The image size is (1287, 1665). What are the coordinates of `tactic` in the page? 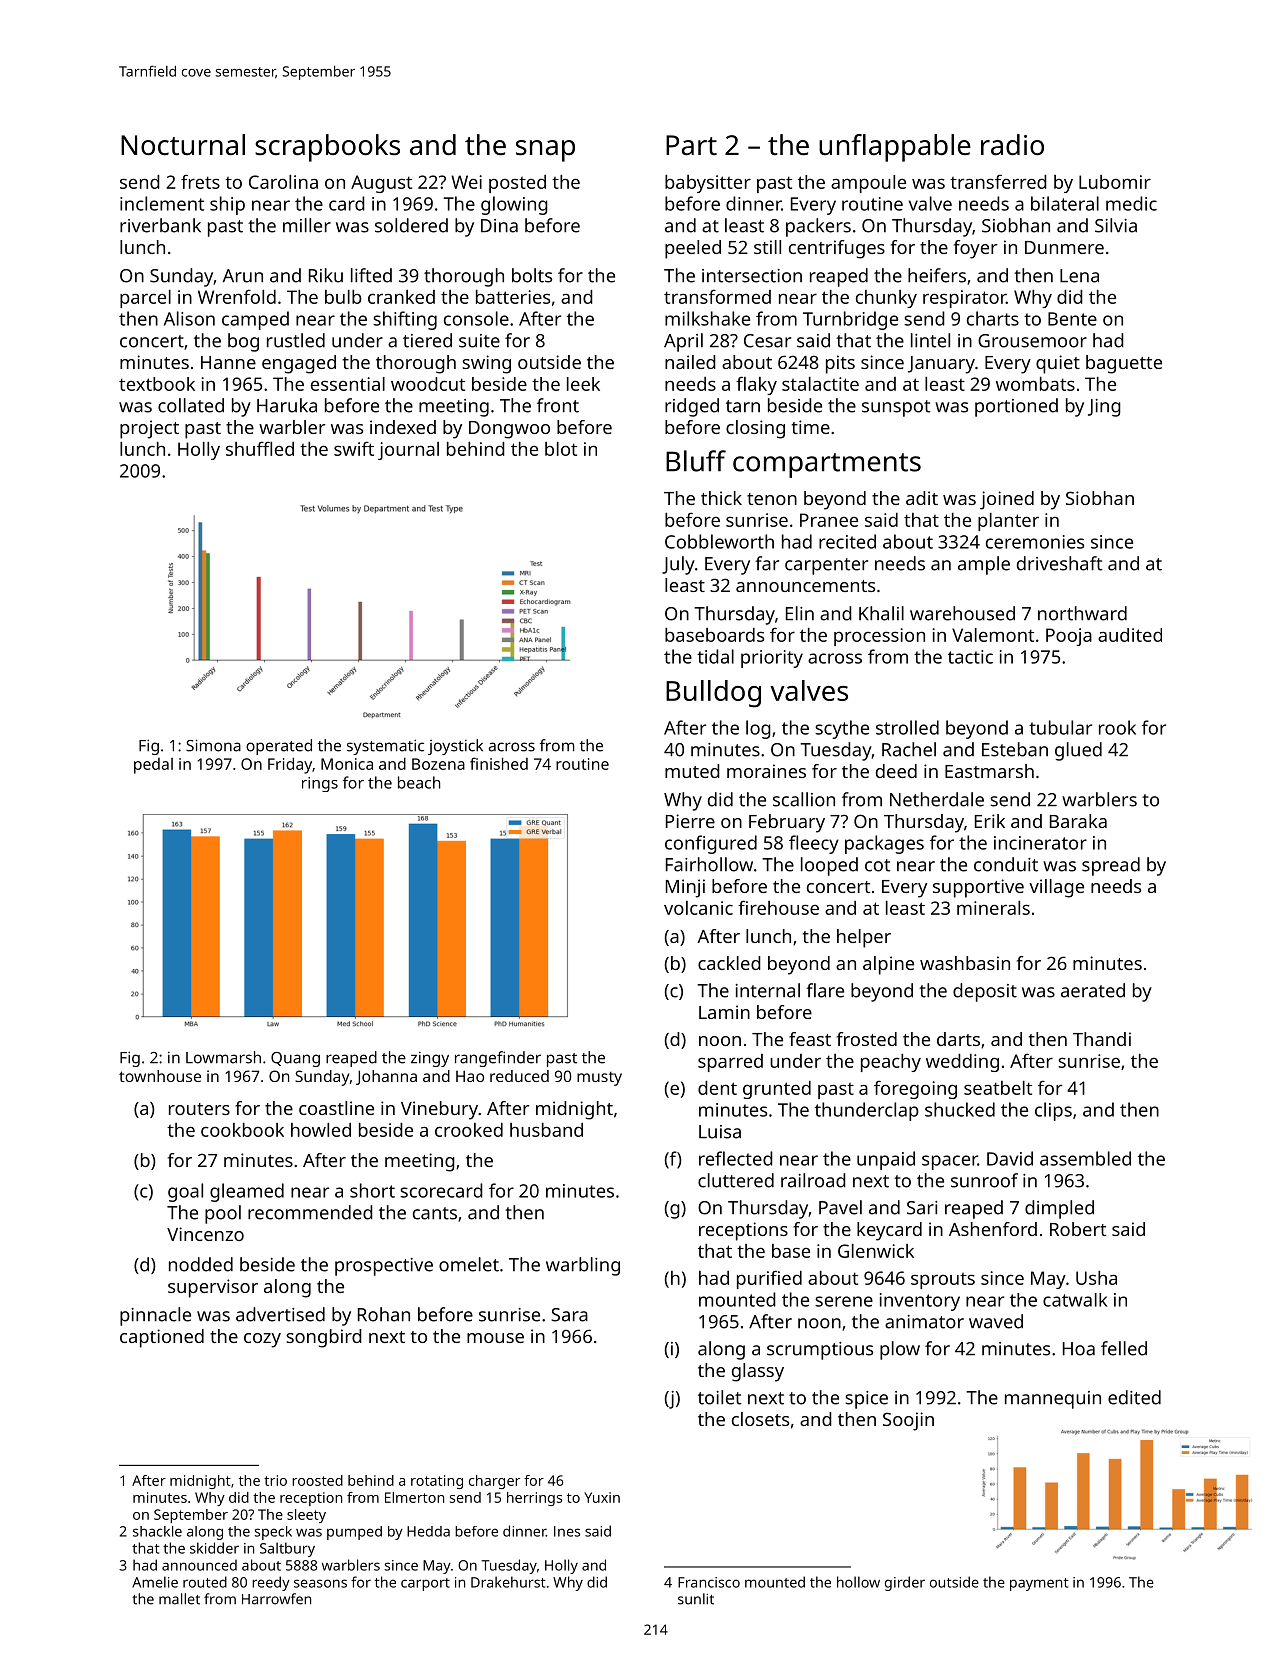 It's located at (970, 657).
